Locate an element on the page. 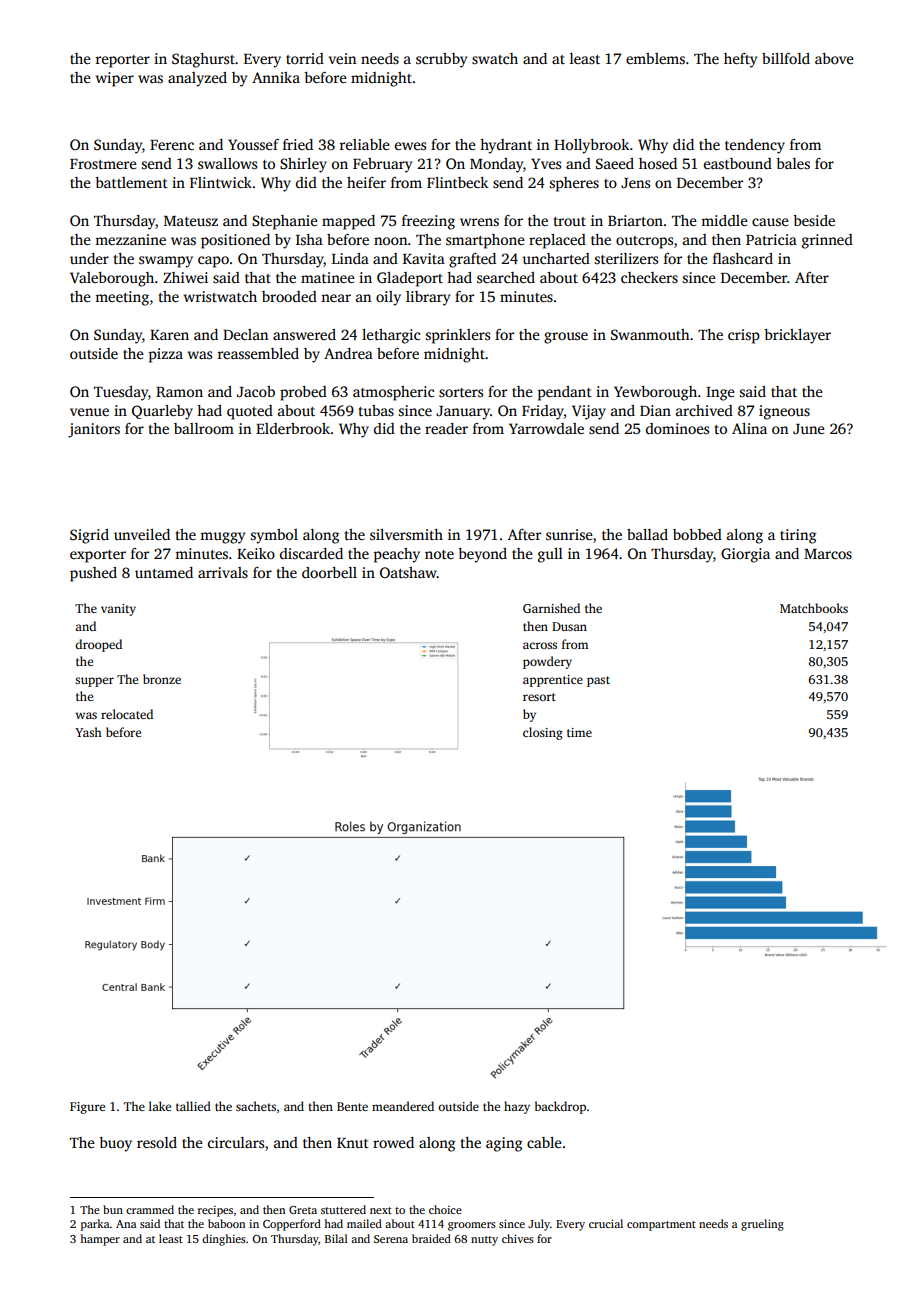 The width and height of the document is (924, 1308). closing is located at coordinates (543, 733).
